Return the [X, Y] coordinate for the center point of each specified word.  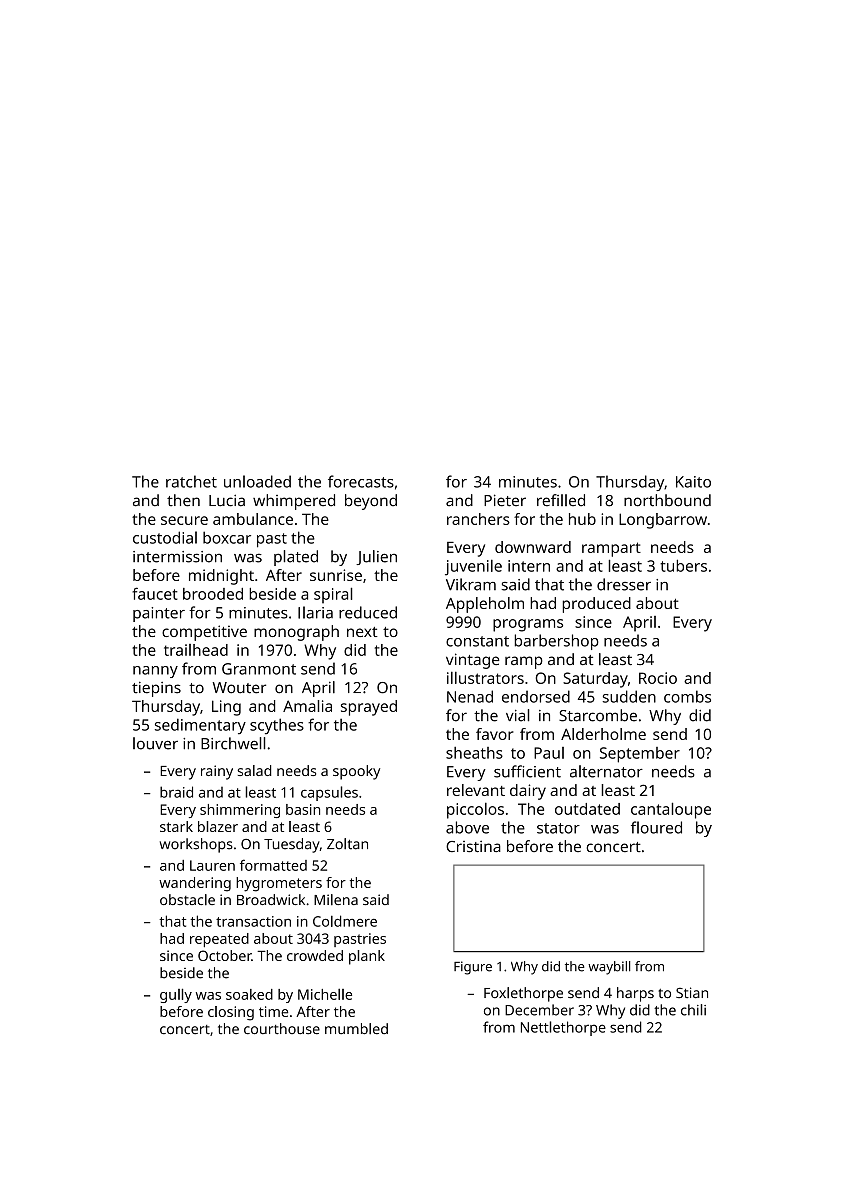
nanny [155, 672]
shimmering [240, 811]
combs [687, 696]
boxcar [227, 537]
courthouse [282, 1029]
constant [477, 641]
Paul [549, 753]
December [539, 1010]
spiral [333, 595]
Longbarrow [663, 521]
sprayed [369, 708]
